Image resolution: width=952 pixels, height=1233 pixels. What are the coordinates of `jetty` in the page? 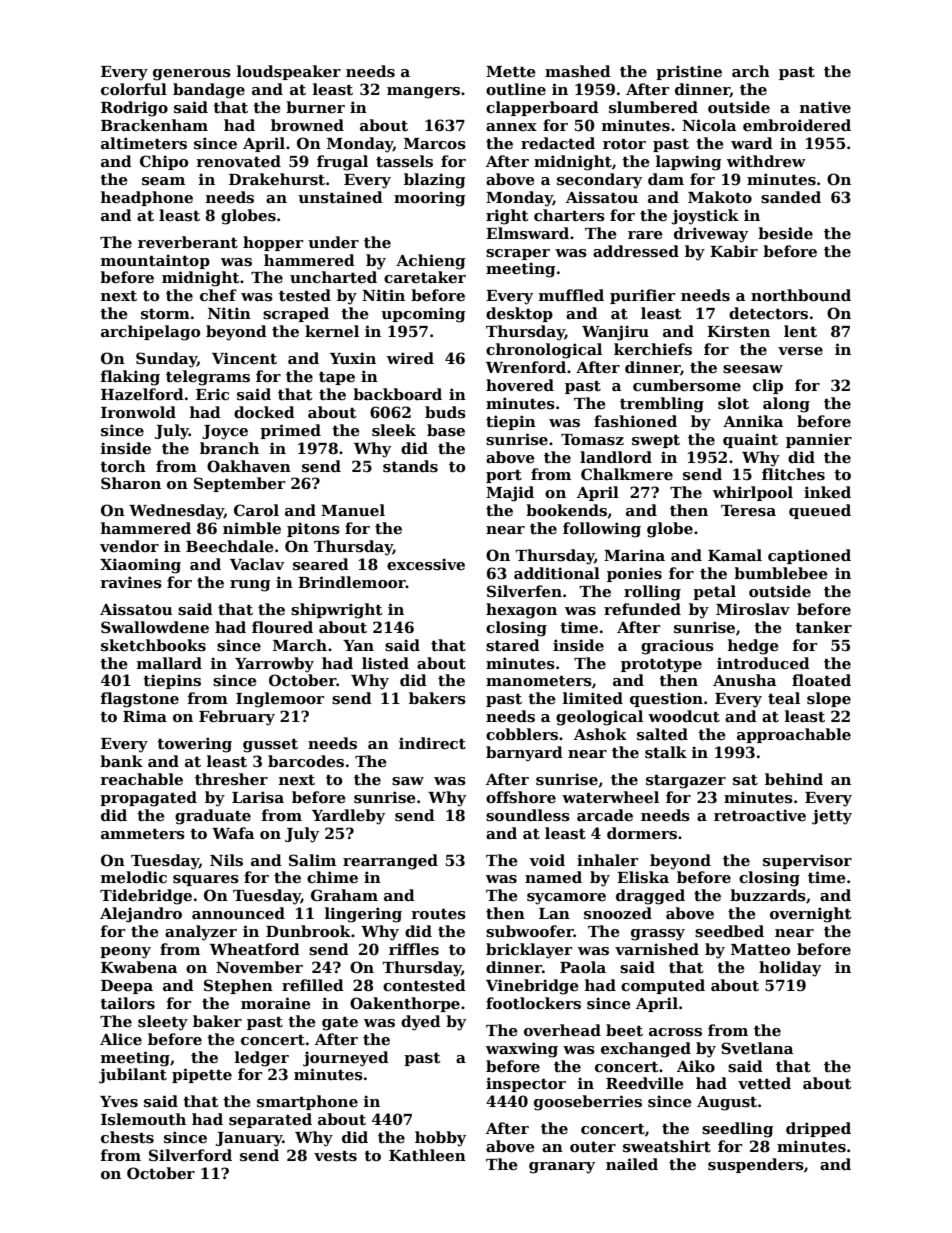 It's located at (832, 817).
